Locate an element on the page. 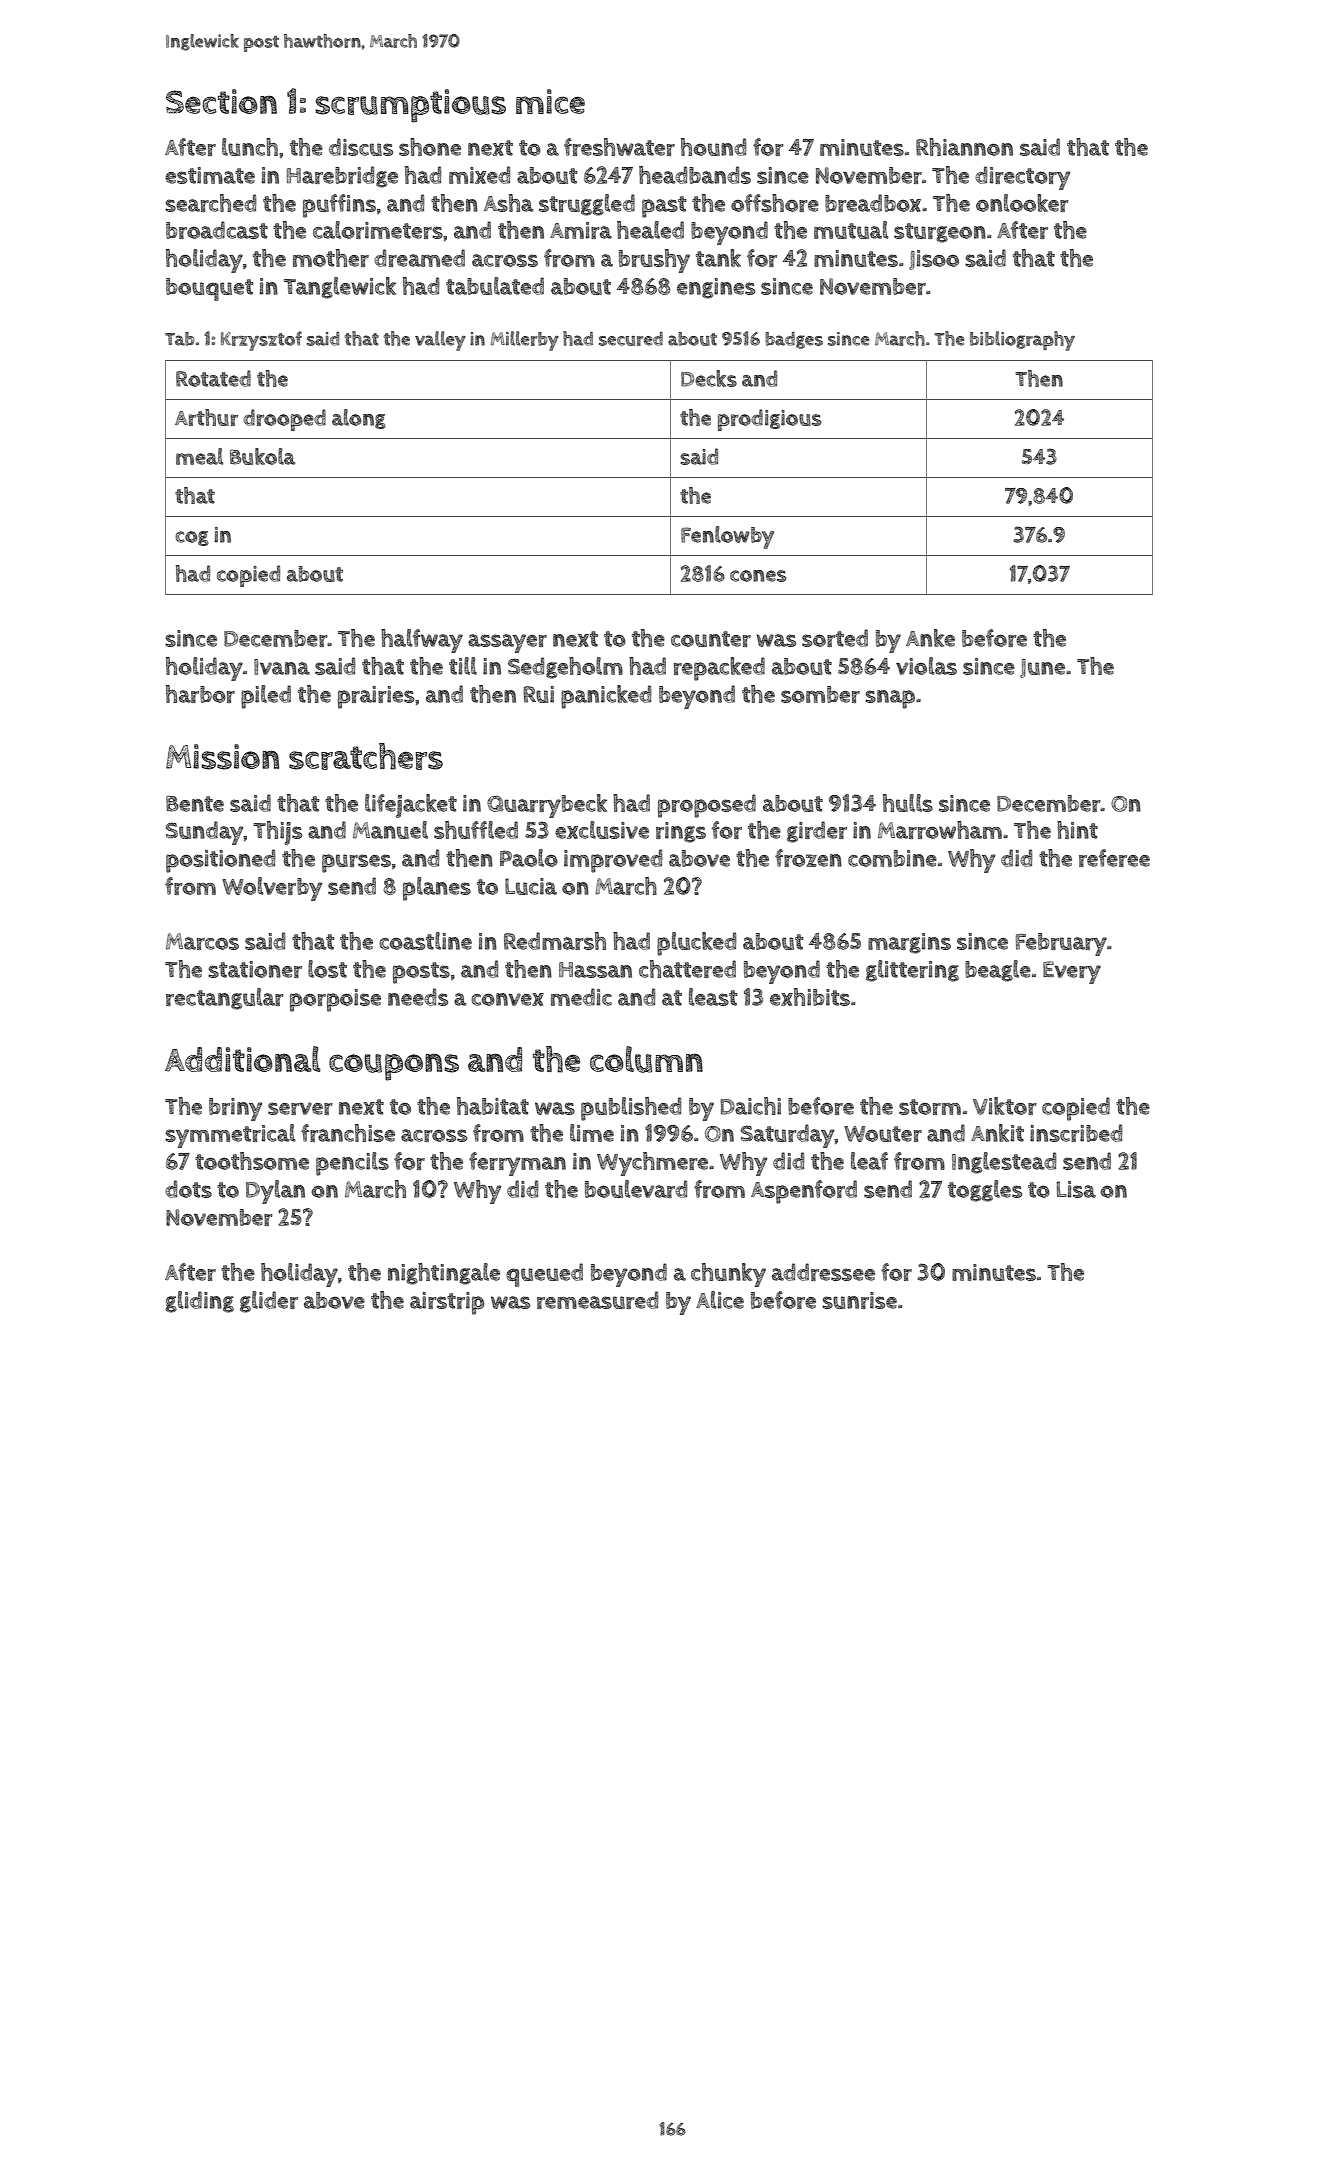  directory is located at coordinates (1023, 178).
